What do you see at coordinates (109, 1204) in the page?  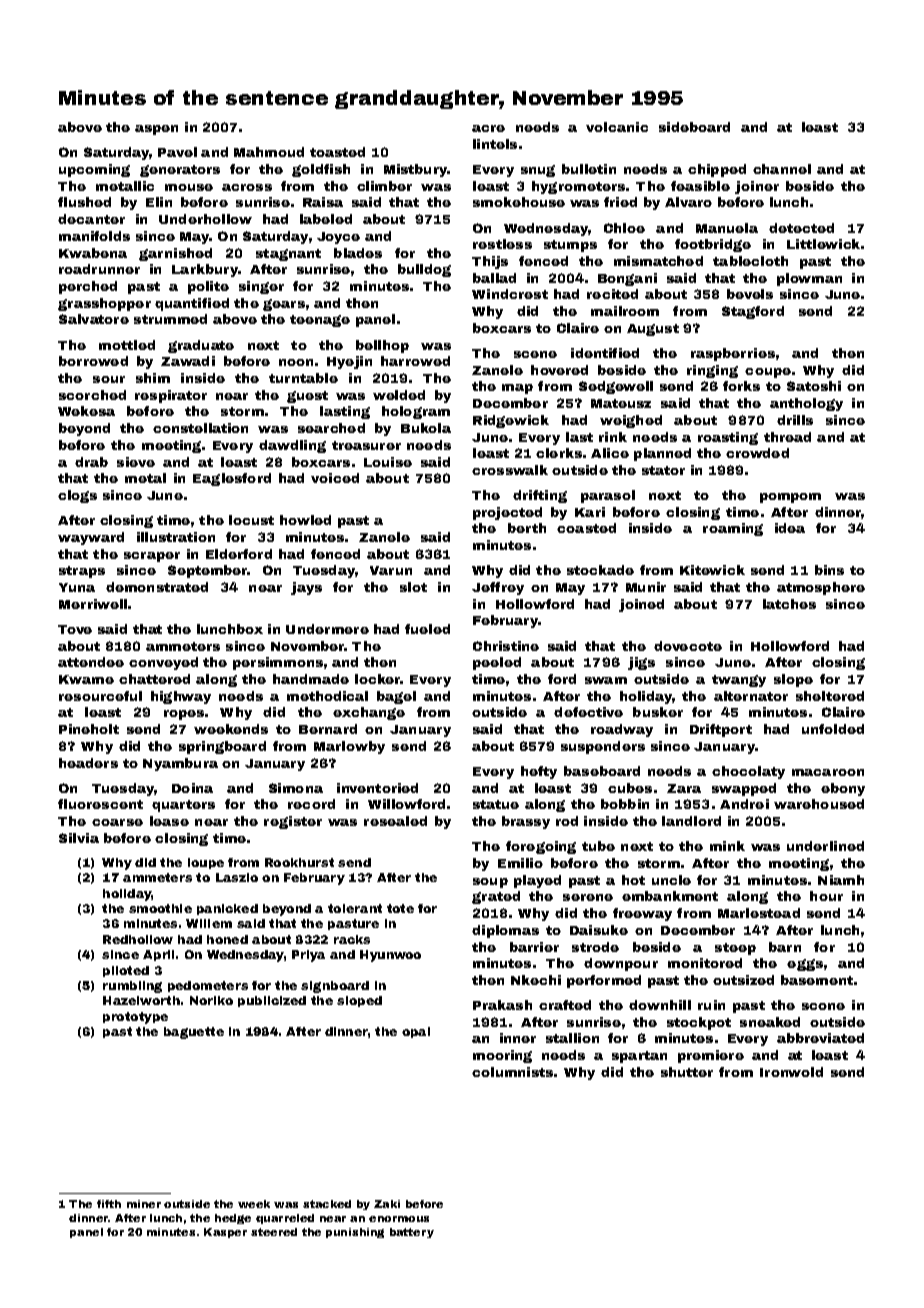 I see `fifth` at bounding box center [109, 1204].
